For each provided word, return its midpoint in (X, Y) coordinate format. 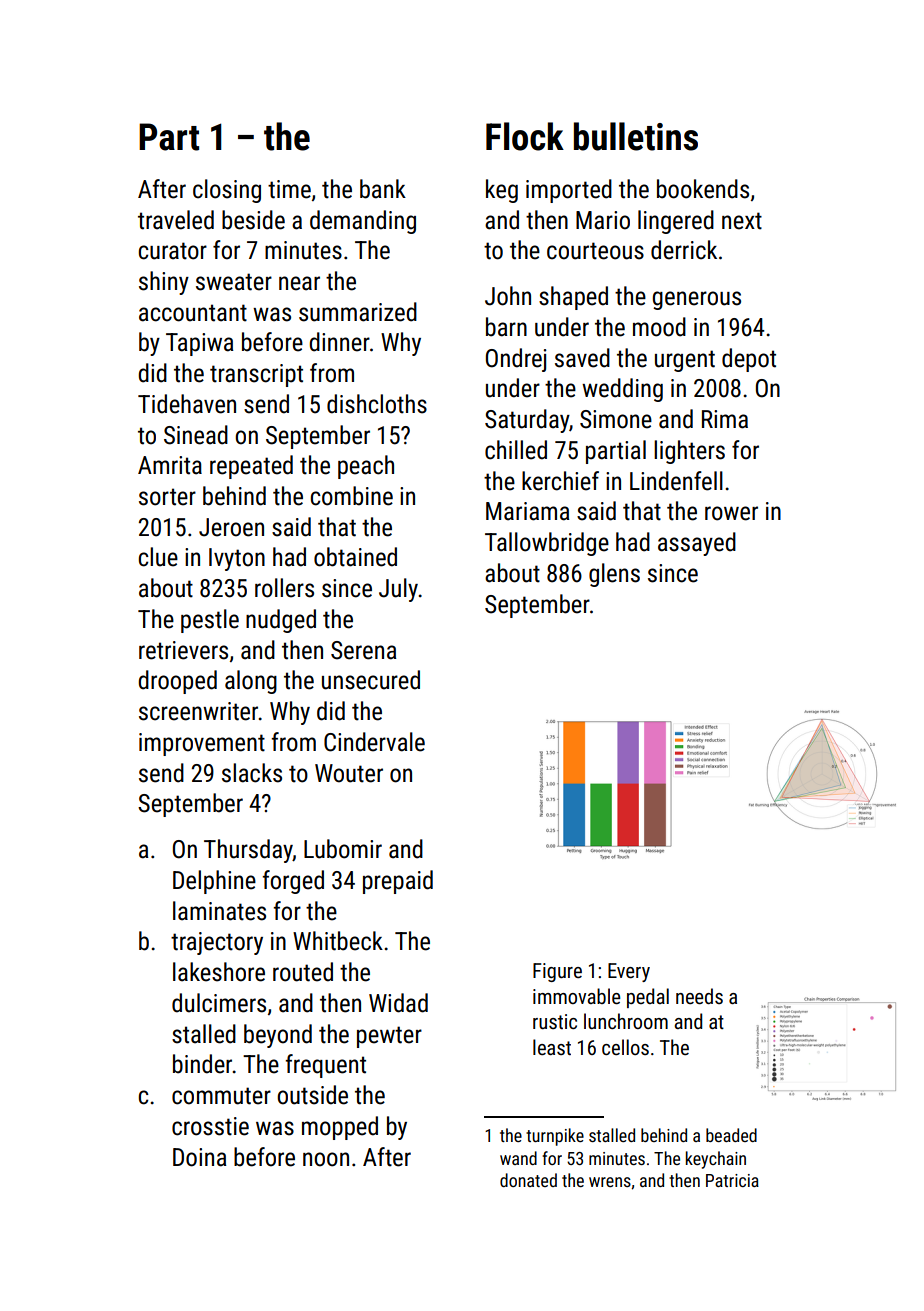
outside (312, 1095)
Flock (525, 136)
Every (629, 972)
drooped (177, 682)
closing (227, 191)
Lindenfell (676, 481)
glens (614, 575)
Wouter (349, 773)
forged (293, 882)
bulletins (636, 136)
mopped (340, 1128)
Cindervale (374, 742)
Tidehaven (187, 404)
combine (351, 496)
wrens (610, 1182)
